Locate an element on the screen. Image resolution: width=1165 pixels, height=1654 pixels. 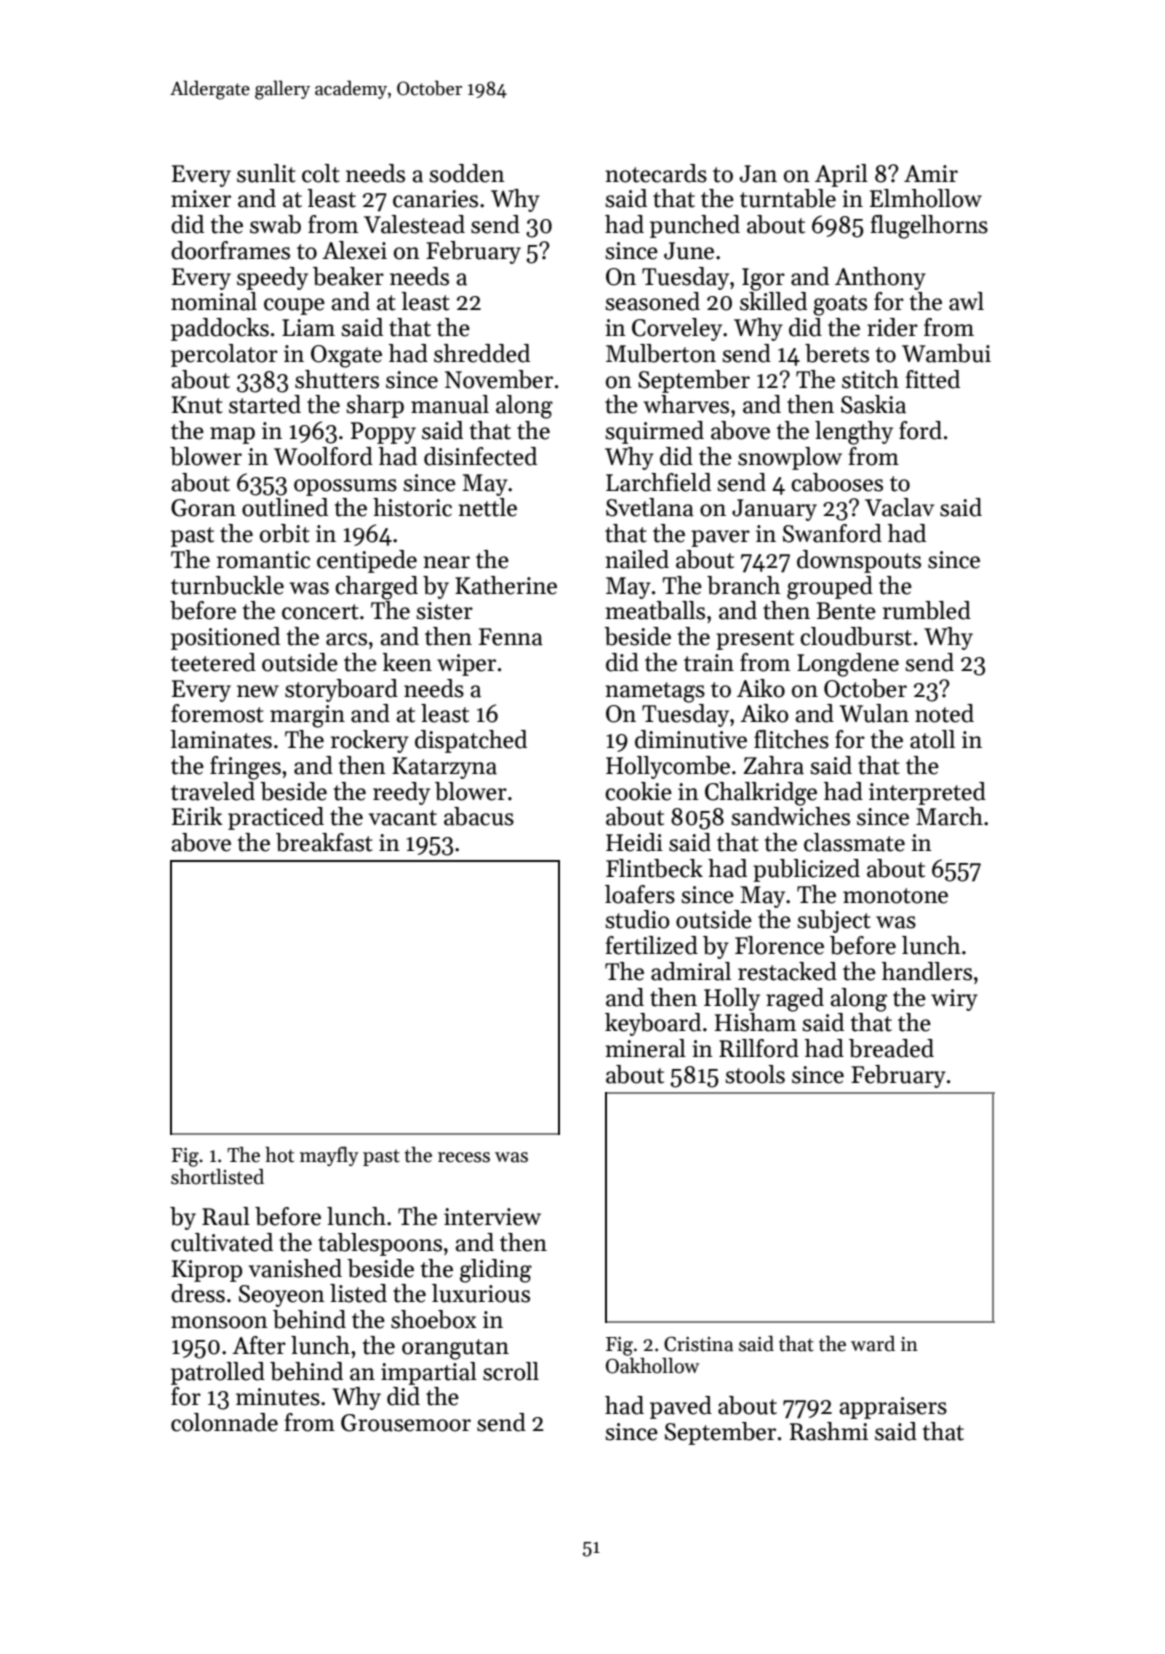
notecards is located at coordinates (656, 173).
